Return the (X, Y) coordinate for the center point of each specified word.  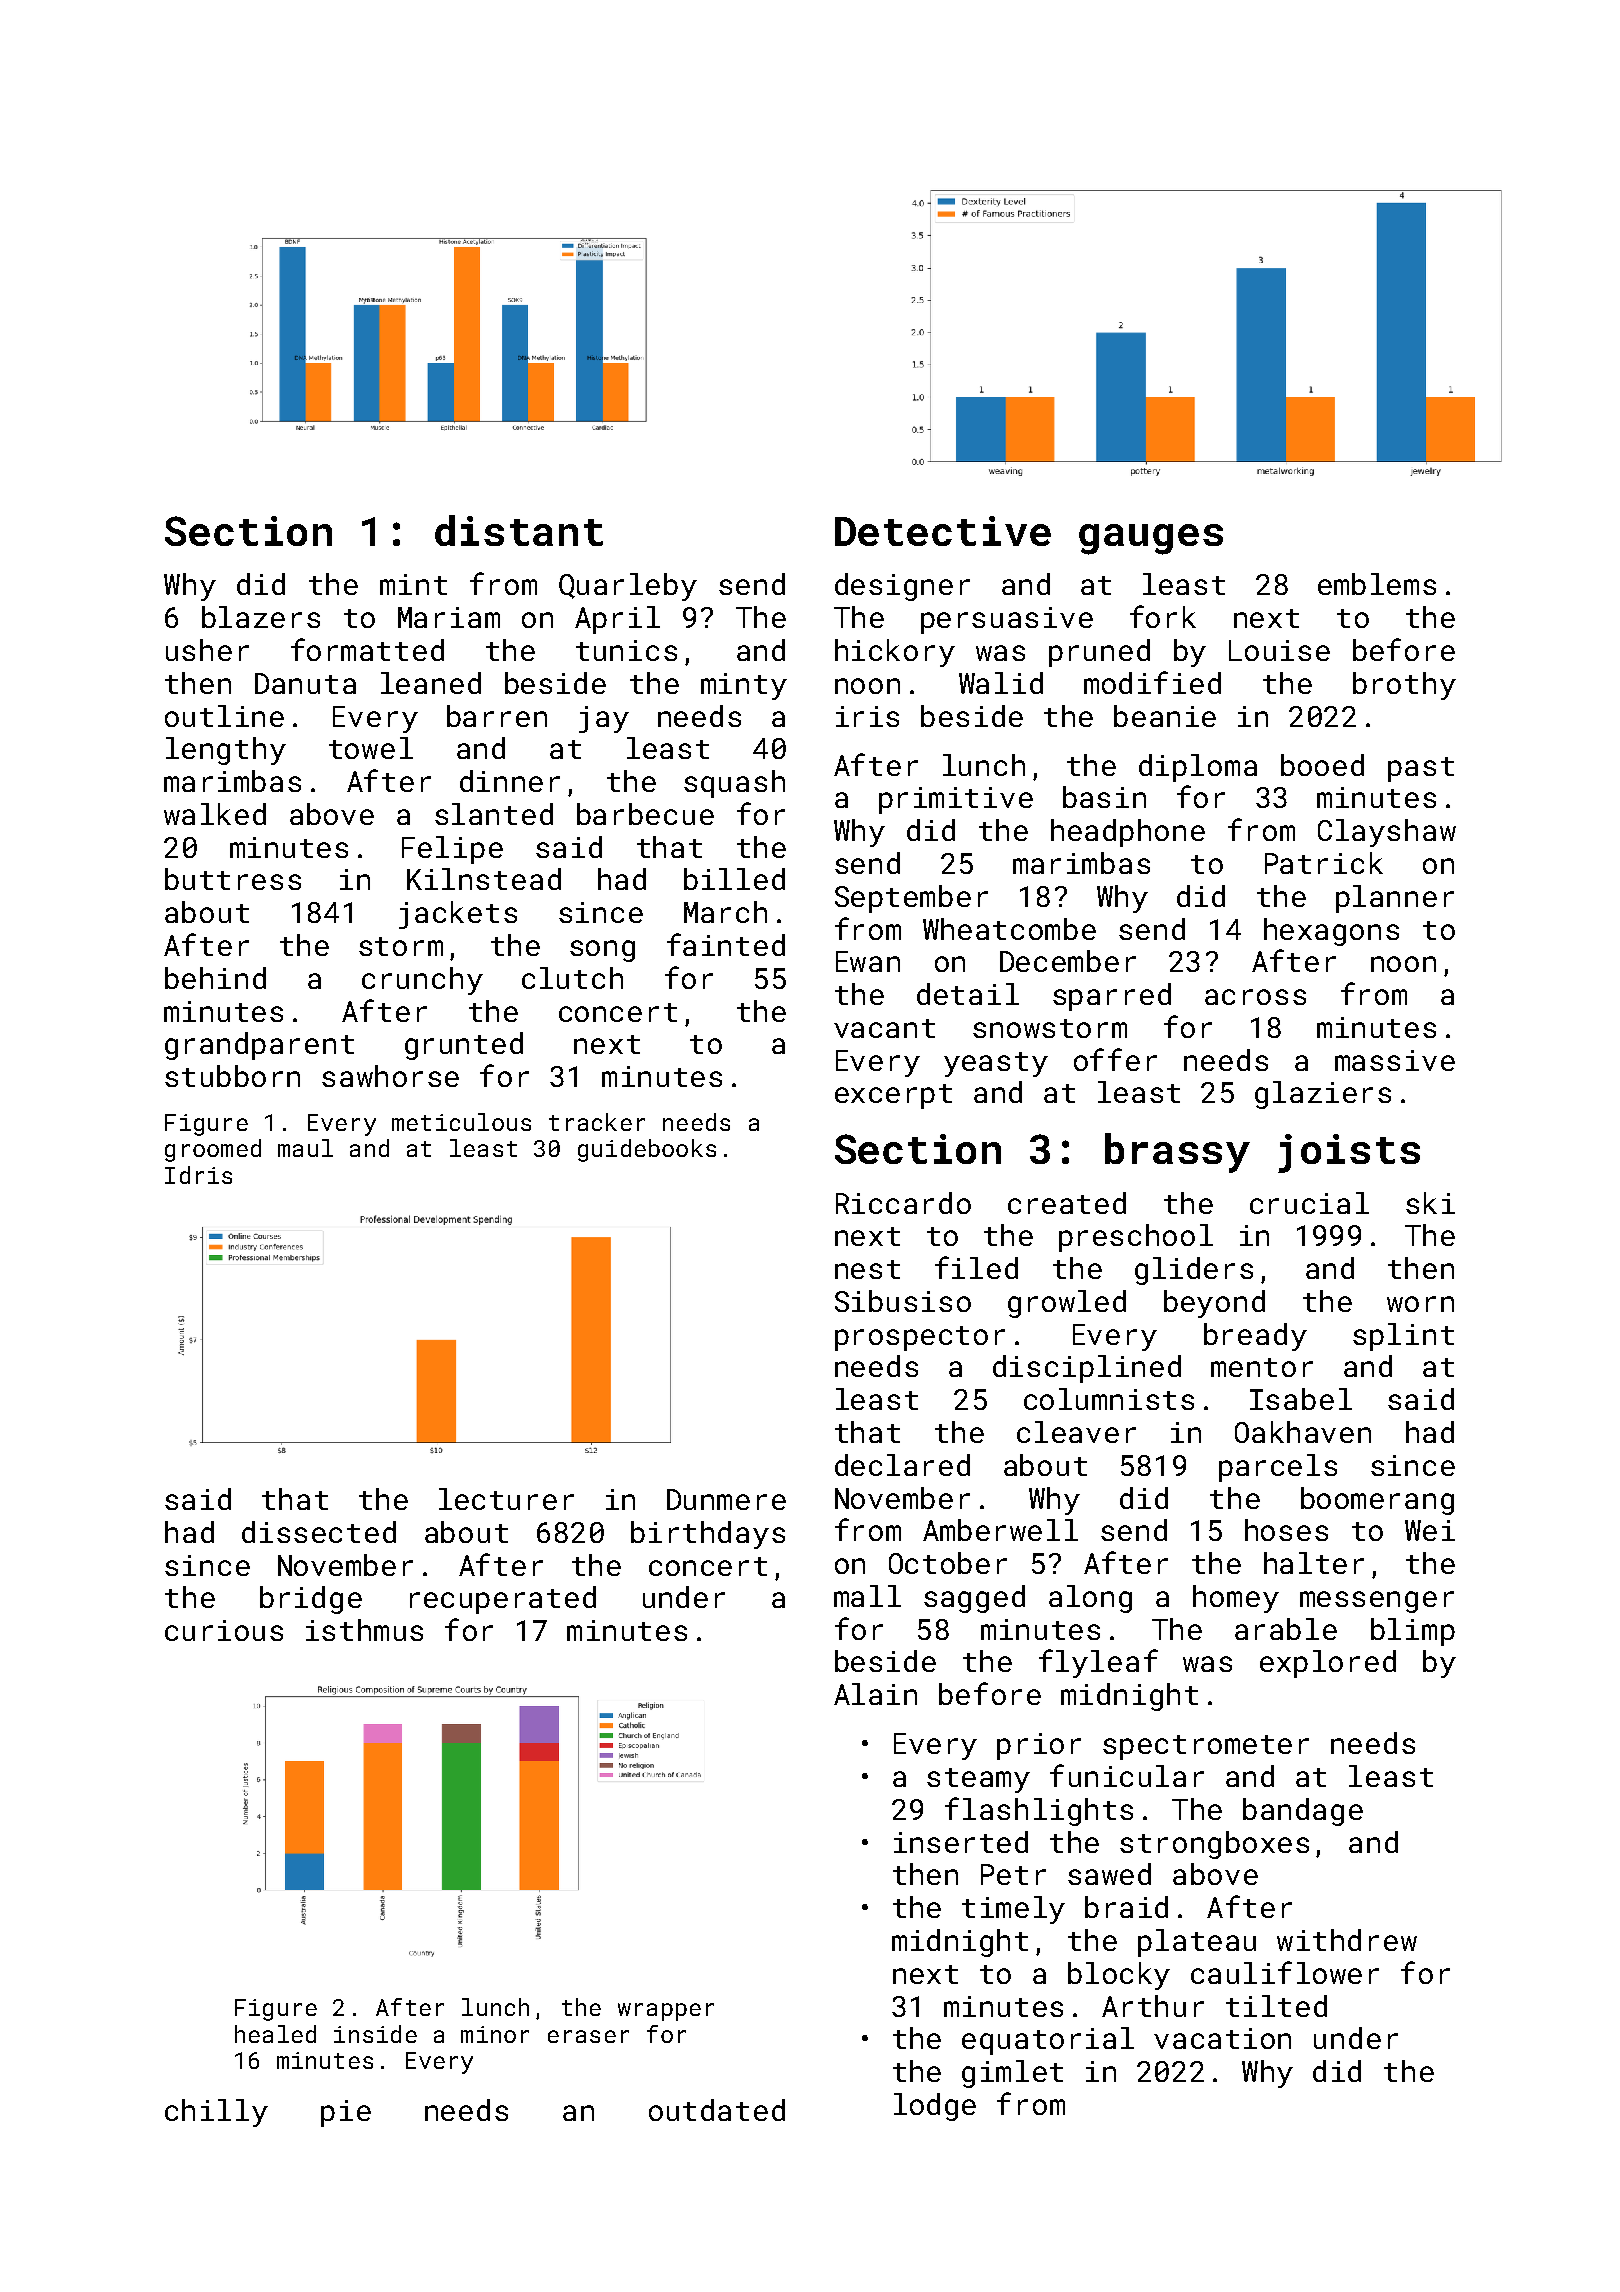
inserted (961, 1842)
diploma (1198, 768)
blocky (1119, 1976)
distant (519, 530)
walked (215, 814)
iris (867, 716)
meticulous (461, 1122)
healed (275, 2034)
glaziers (1323, 1095)
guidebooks (647, 1150)
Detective (943, 531)
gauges (1151, 539)
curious (224, 1630)
